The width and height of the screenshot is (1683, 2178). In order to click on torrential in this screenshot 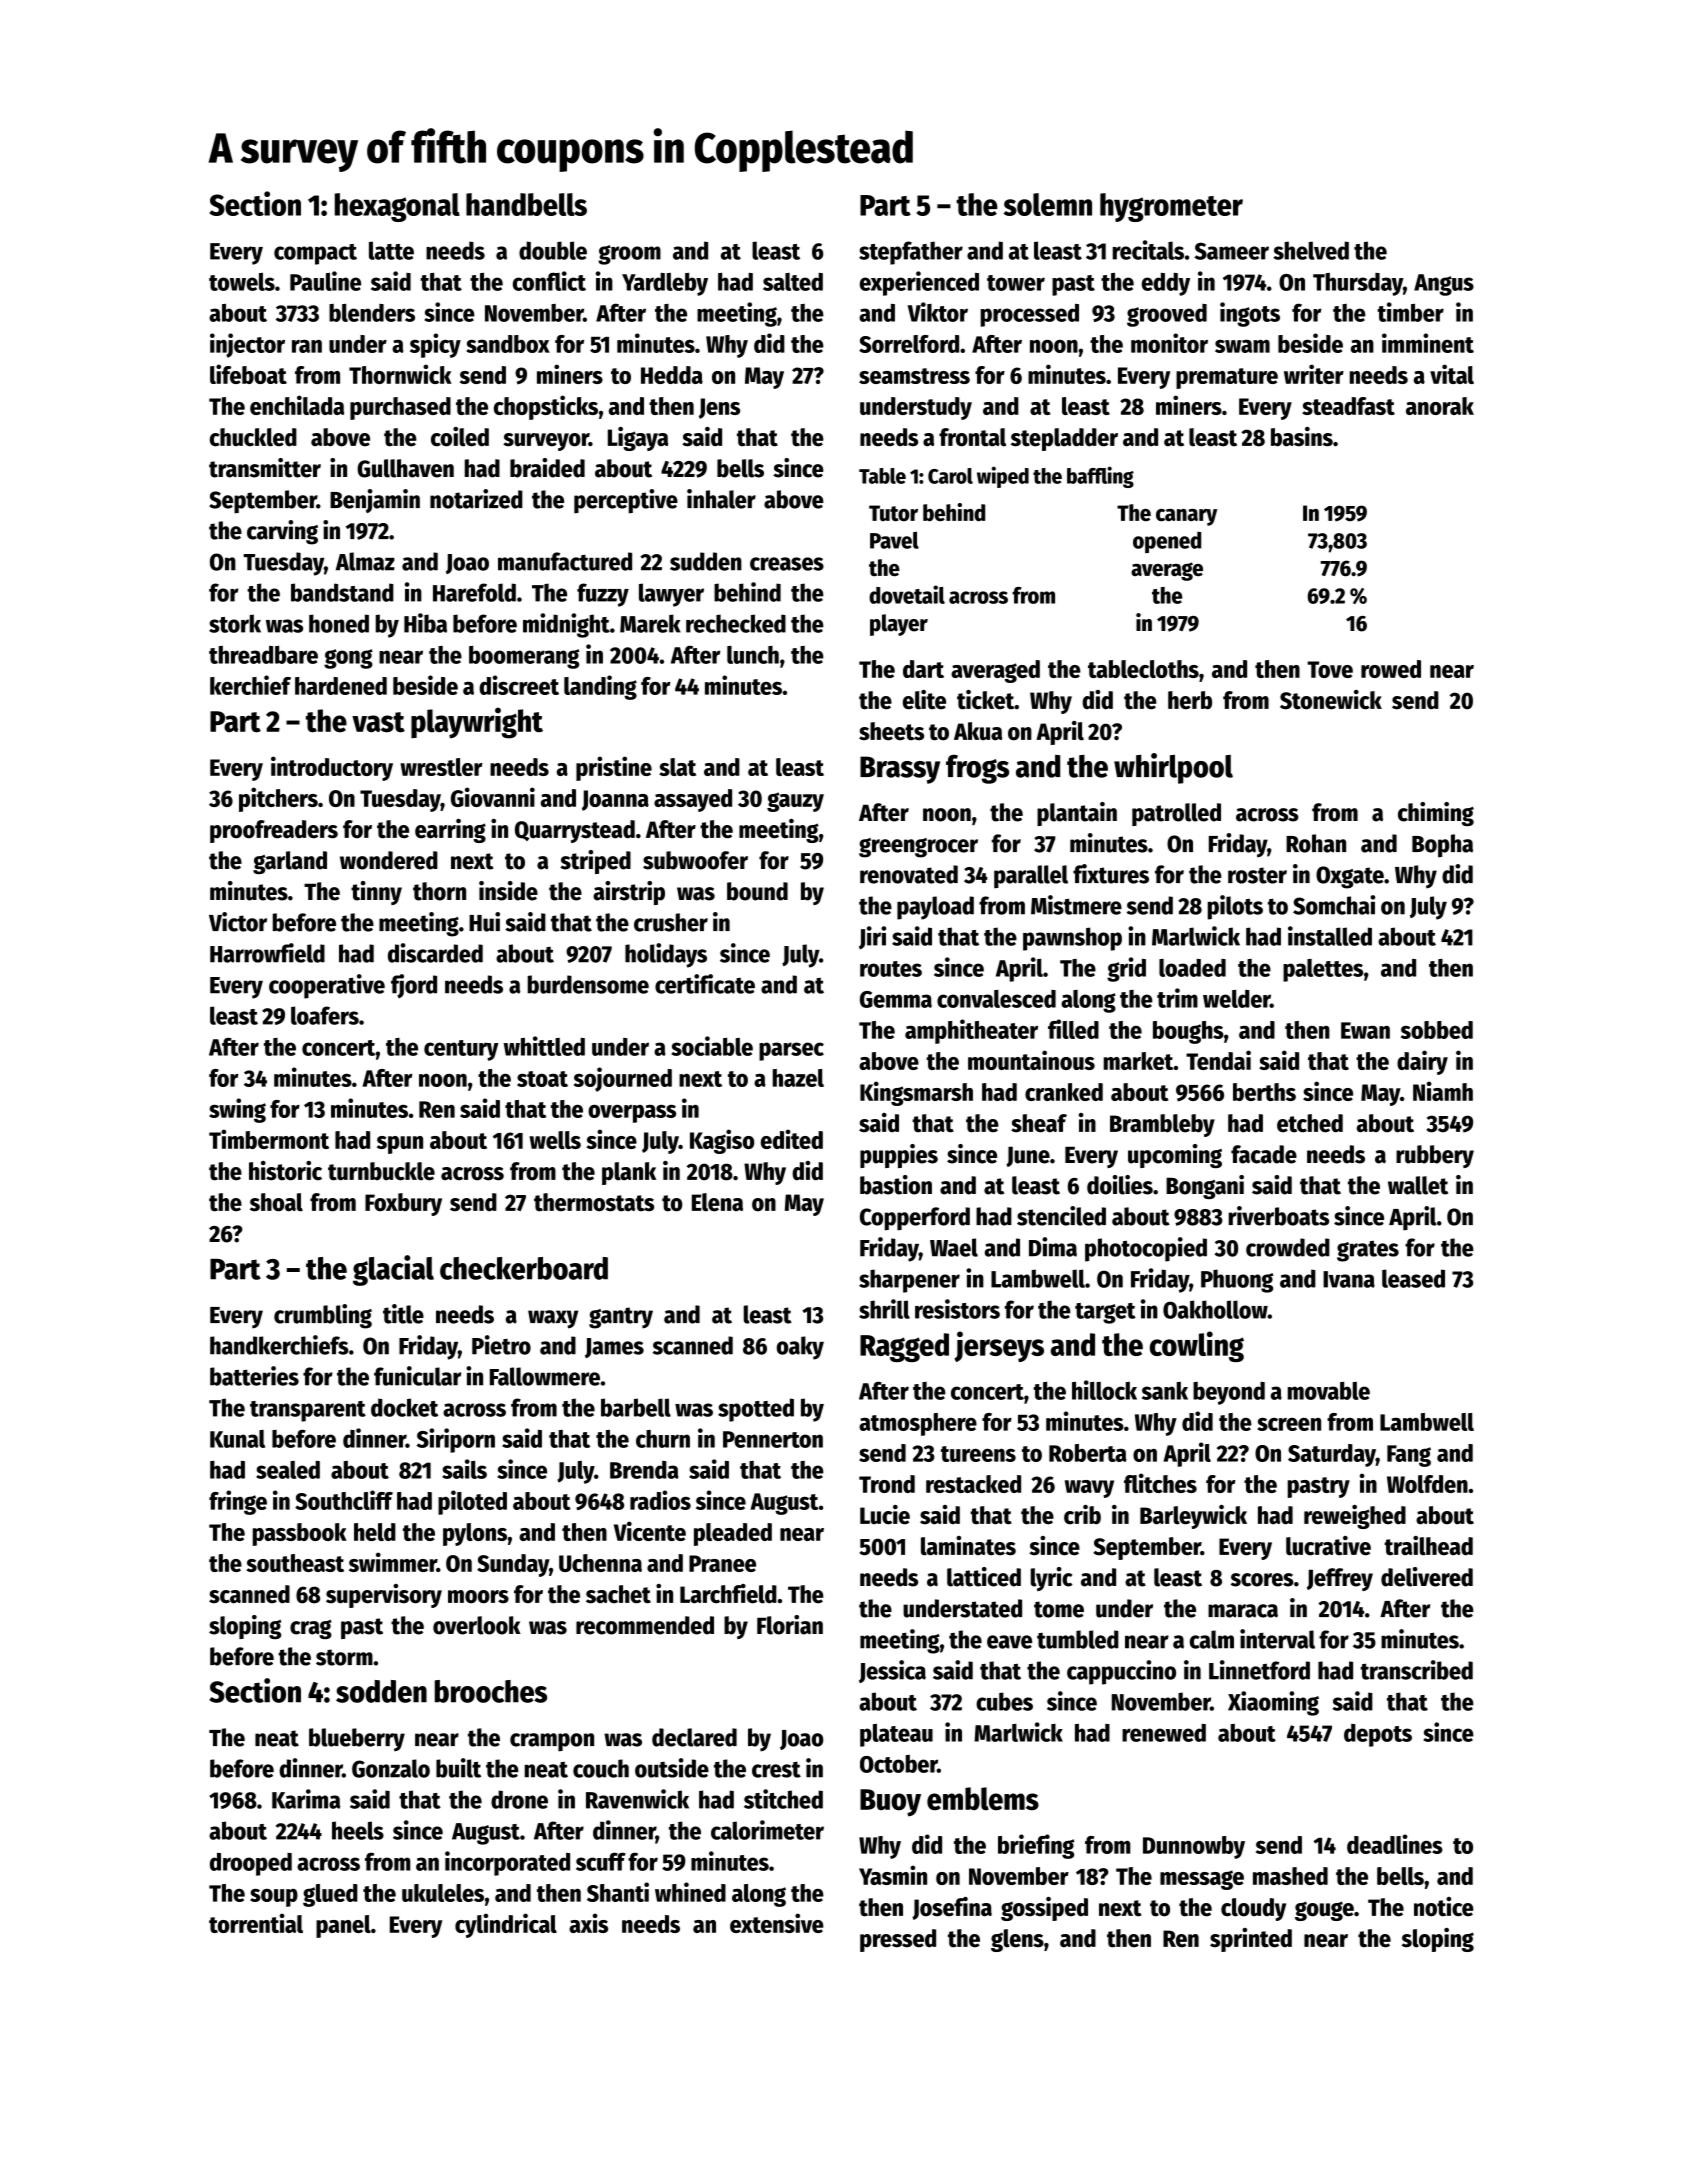, I will do `click(256, 1923)`.
